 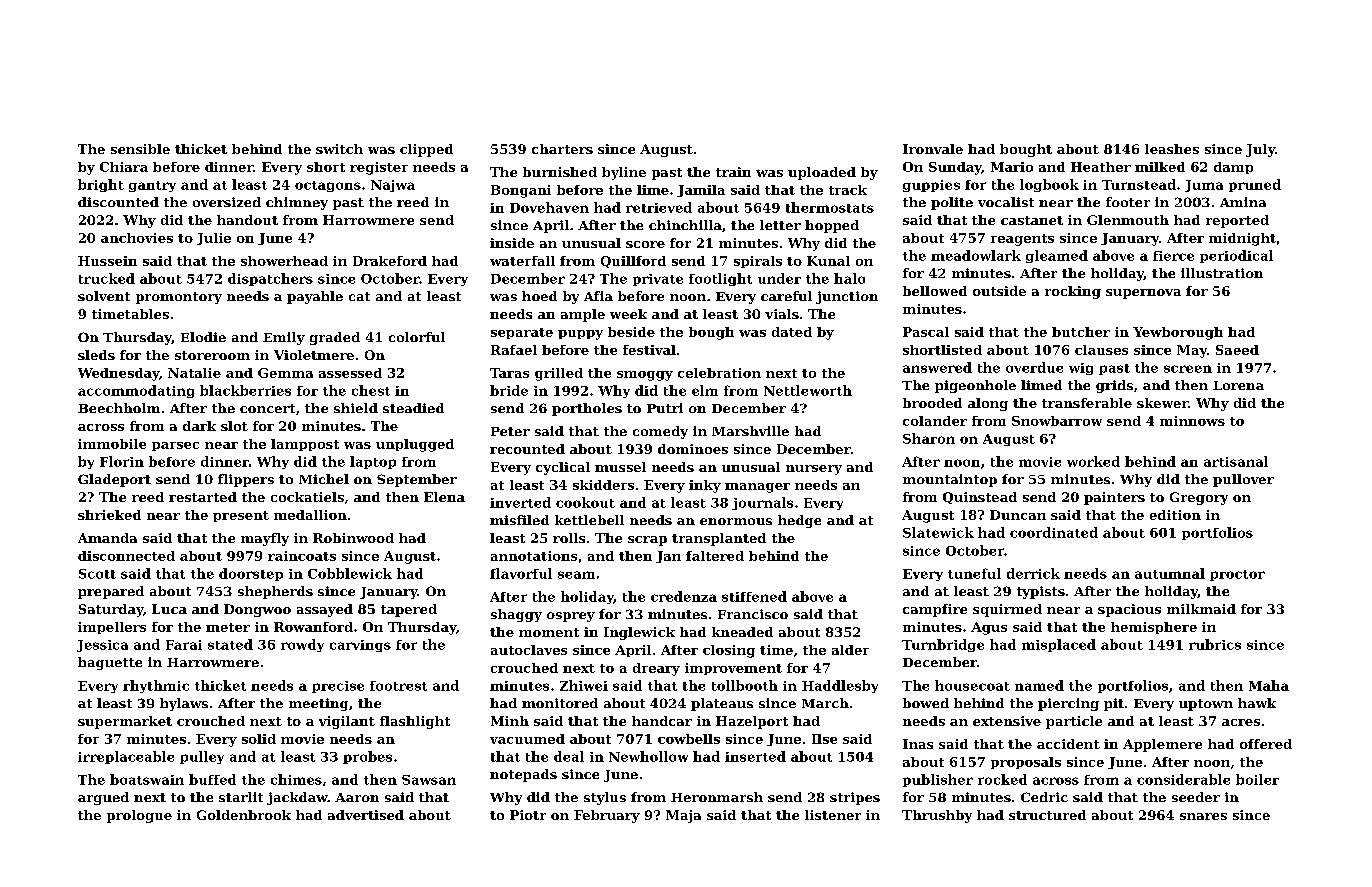 What do you see at coordinates (624, 173) in the screenshot?
I see `byline` at bounding box center [624, 173].
